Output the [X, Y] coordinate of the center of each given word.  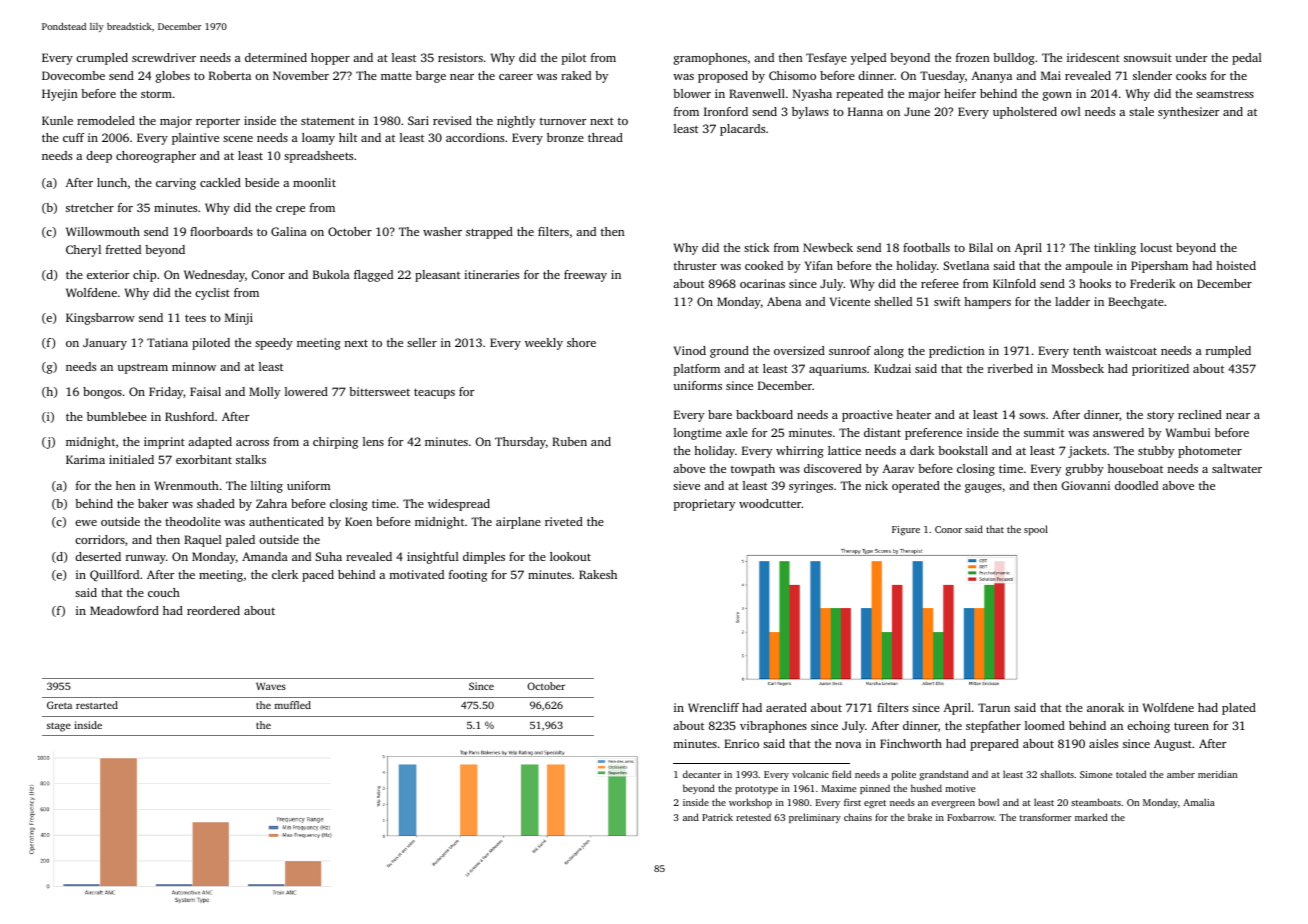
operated [916, 487]
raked [576, 75]
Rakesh [598, 574]
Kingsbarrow [100, 319]
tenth [1087, 350]
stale [1141, 111]
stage [59, 727]
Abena [784, 301]
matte [396, 76]
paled [240, 541]
